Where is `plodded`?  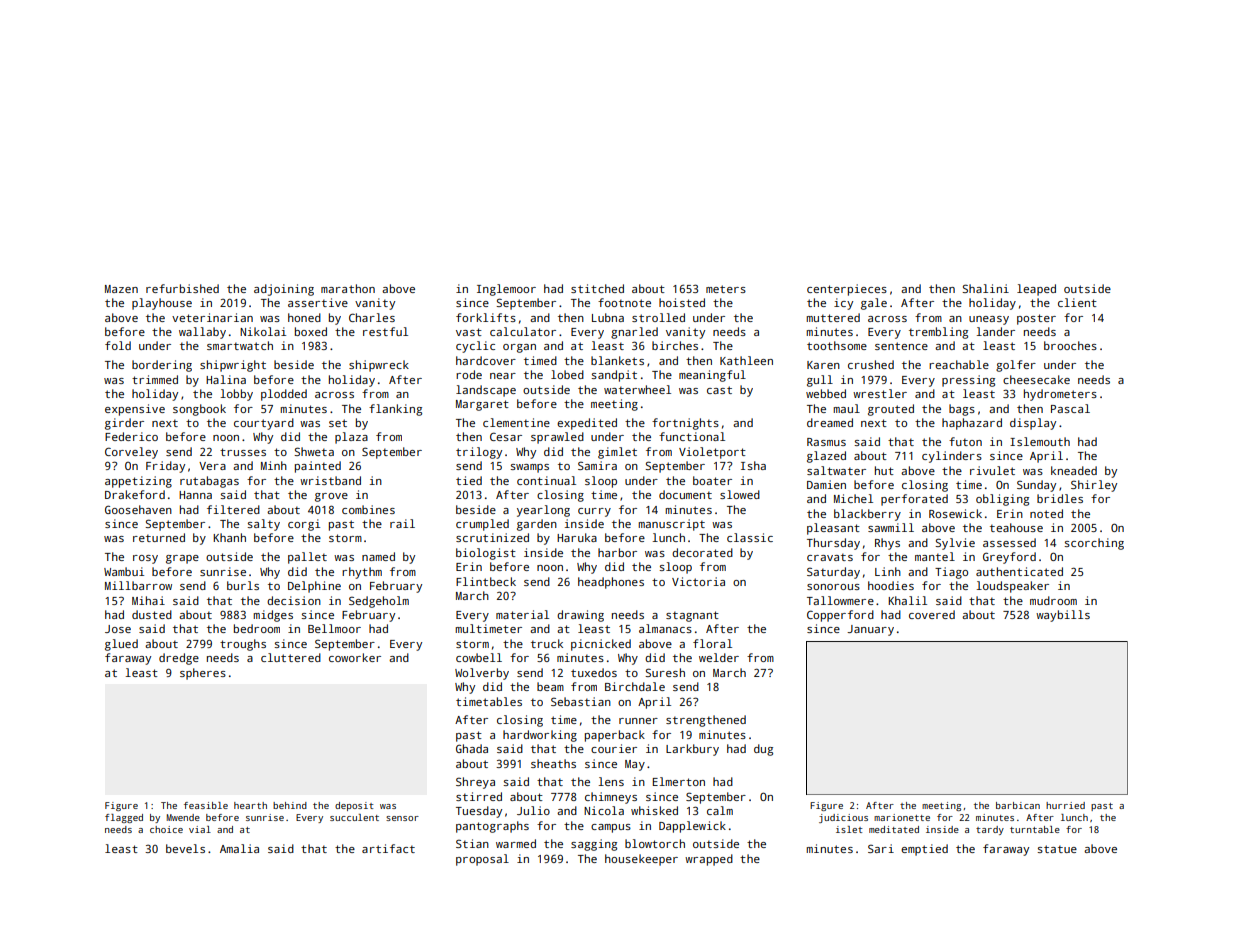 plodded is located at coordinates (284, 395).
